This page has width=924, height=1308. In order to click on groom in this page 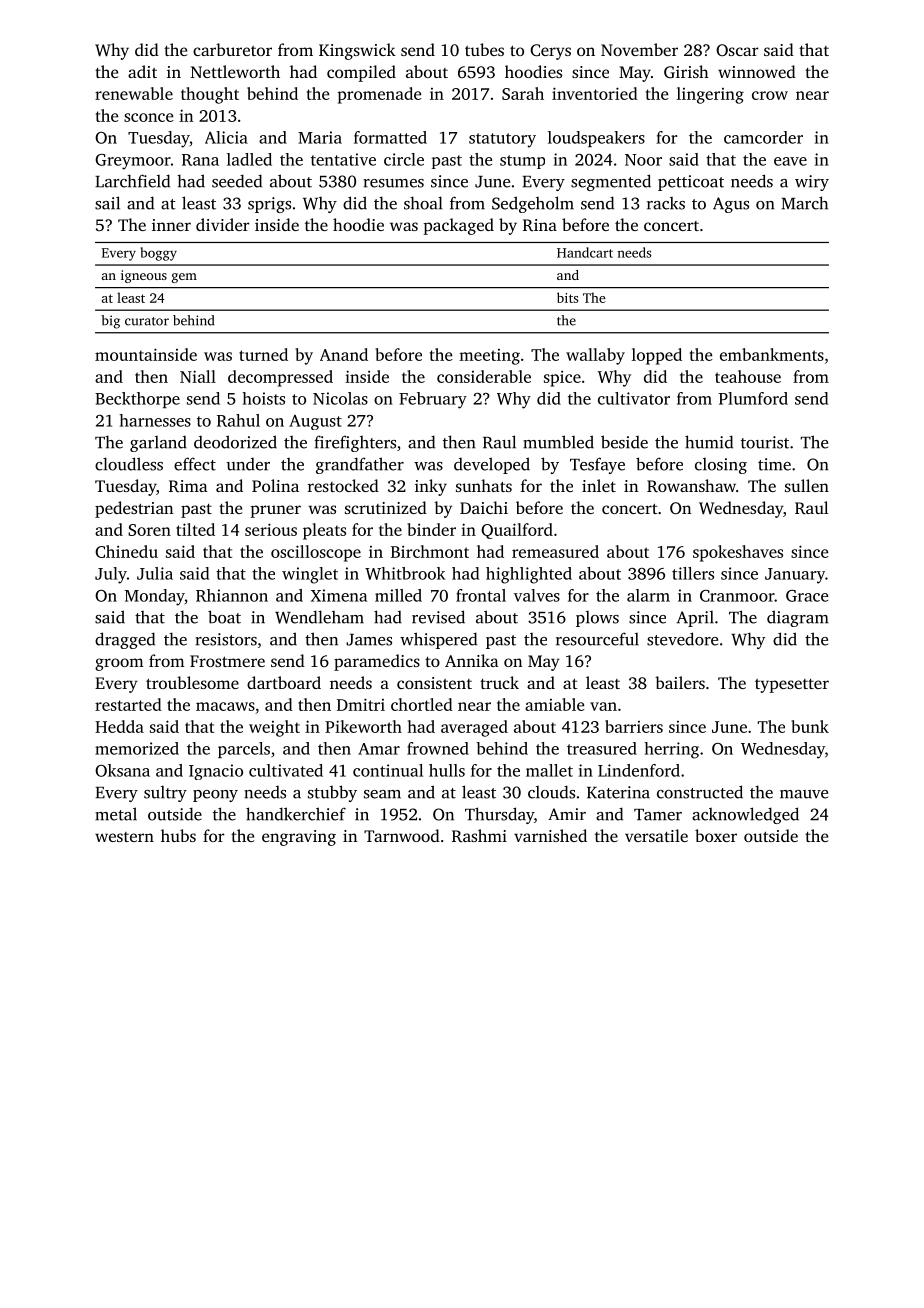, I will do `click(119, 664)`.
